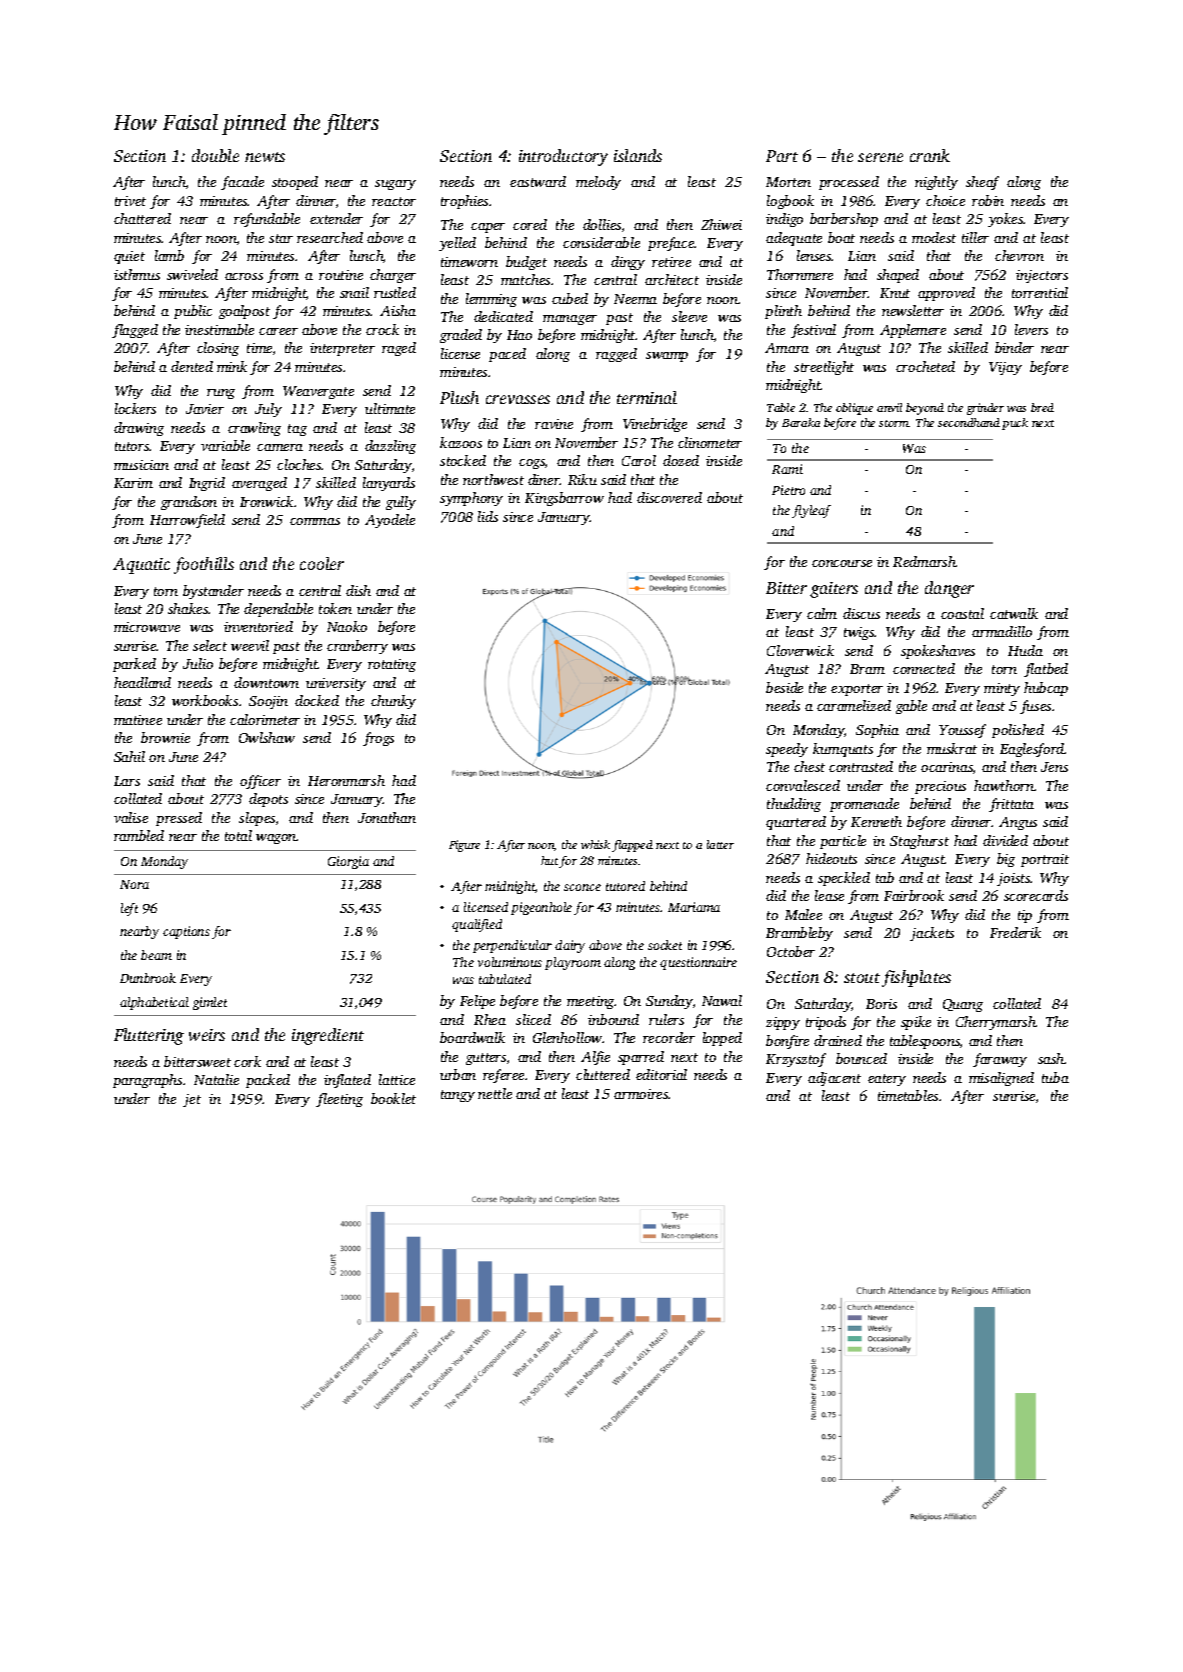  I want to click on terminal, so click(647, 397).
